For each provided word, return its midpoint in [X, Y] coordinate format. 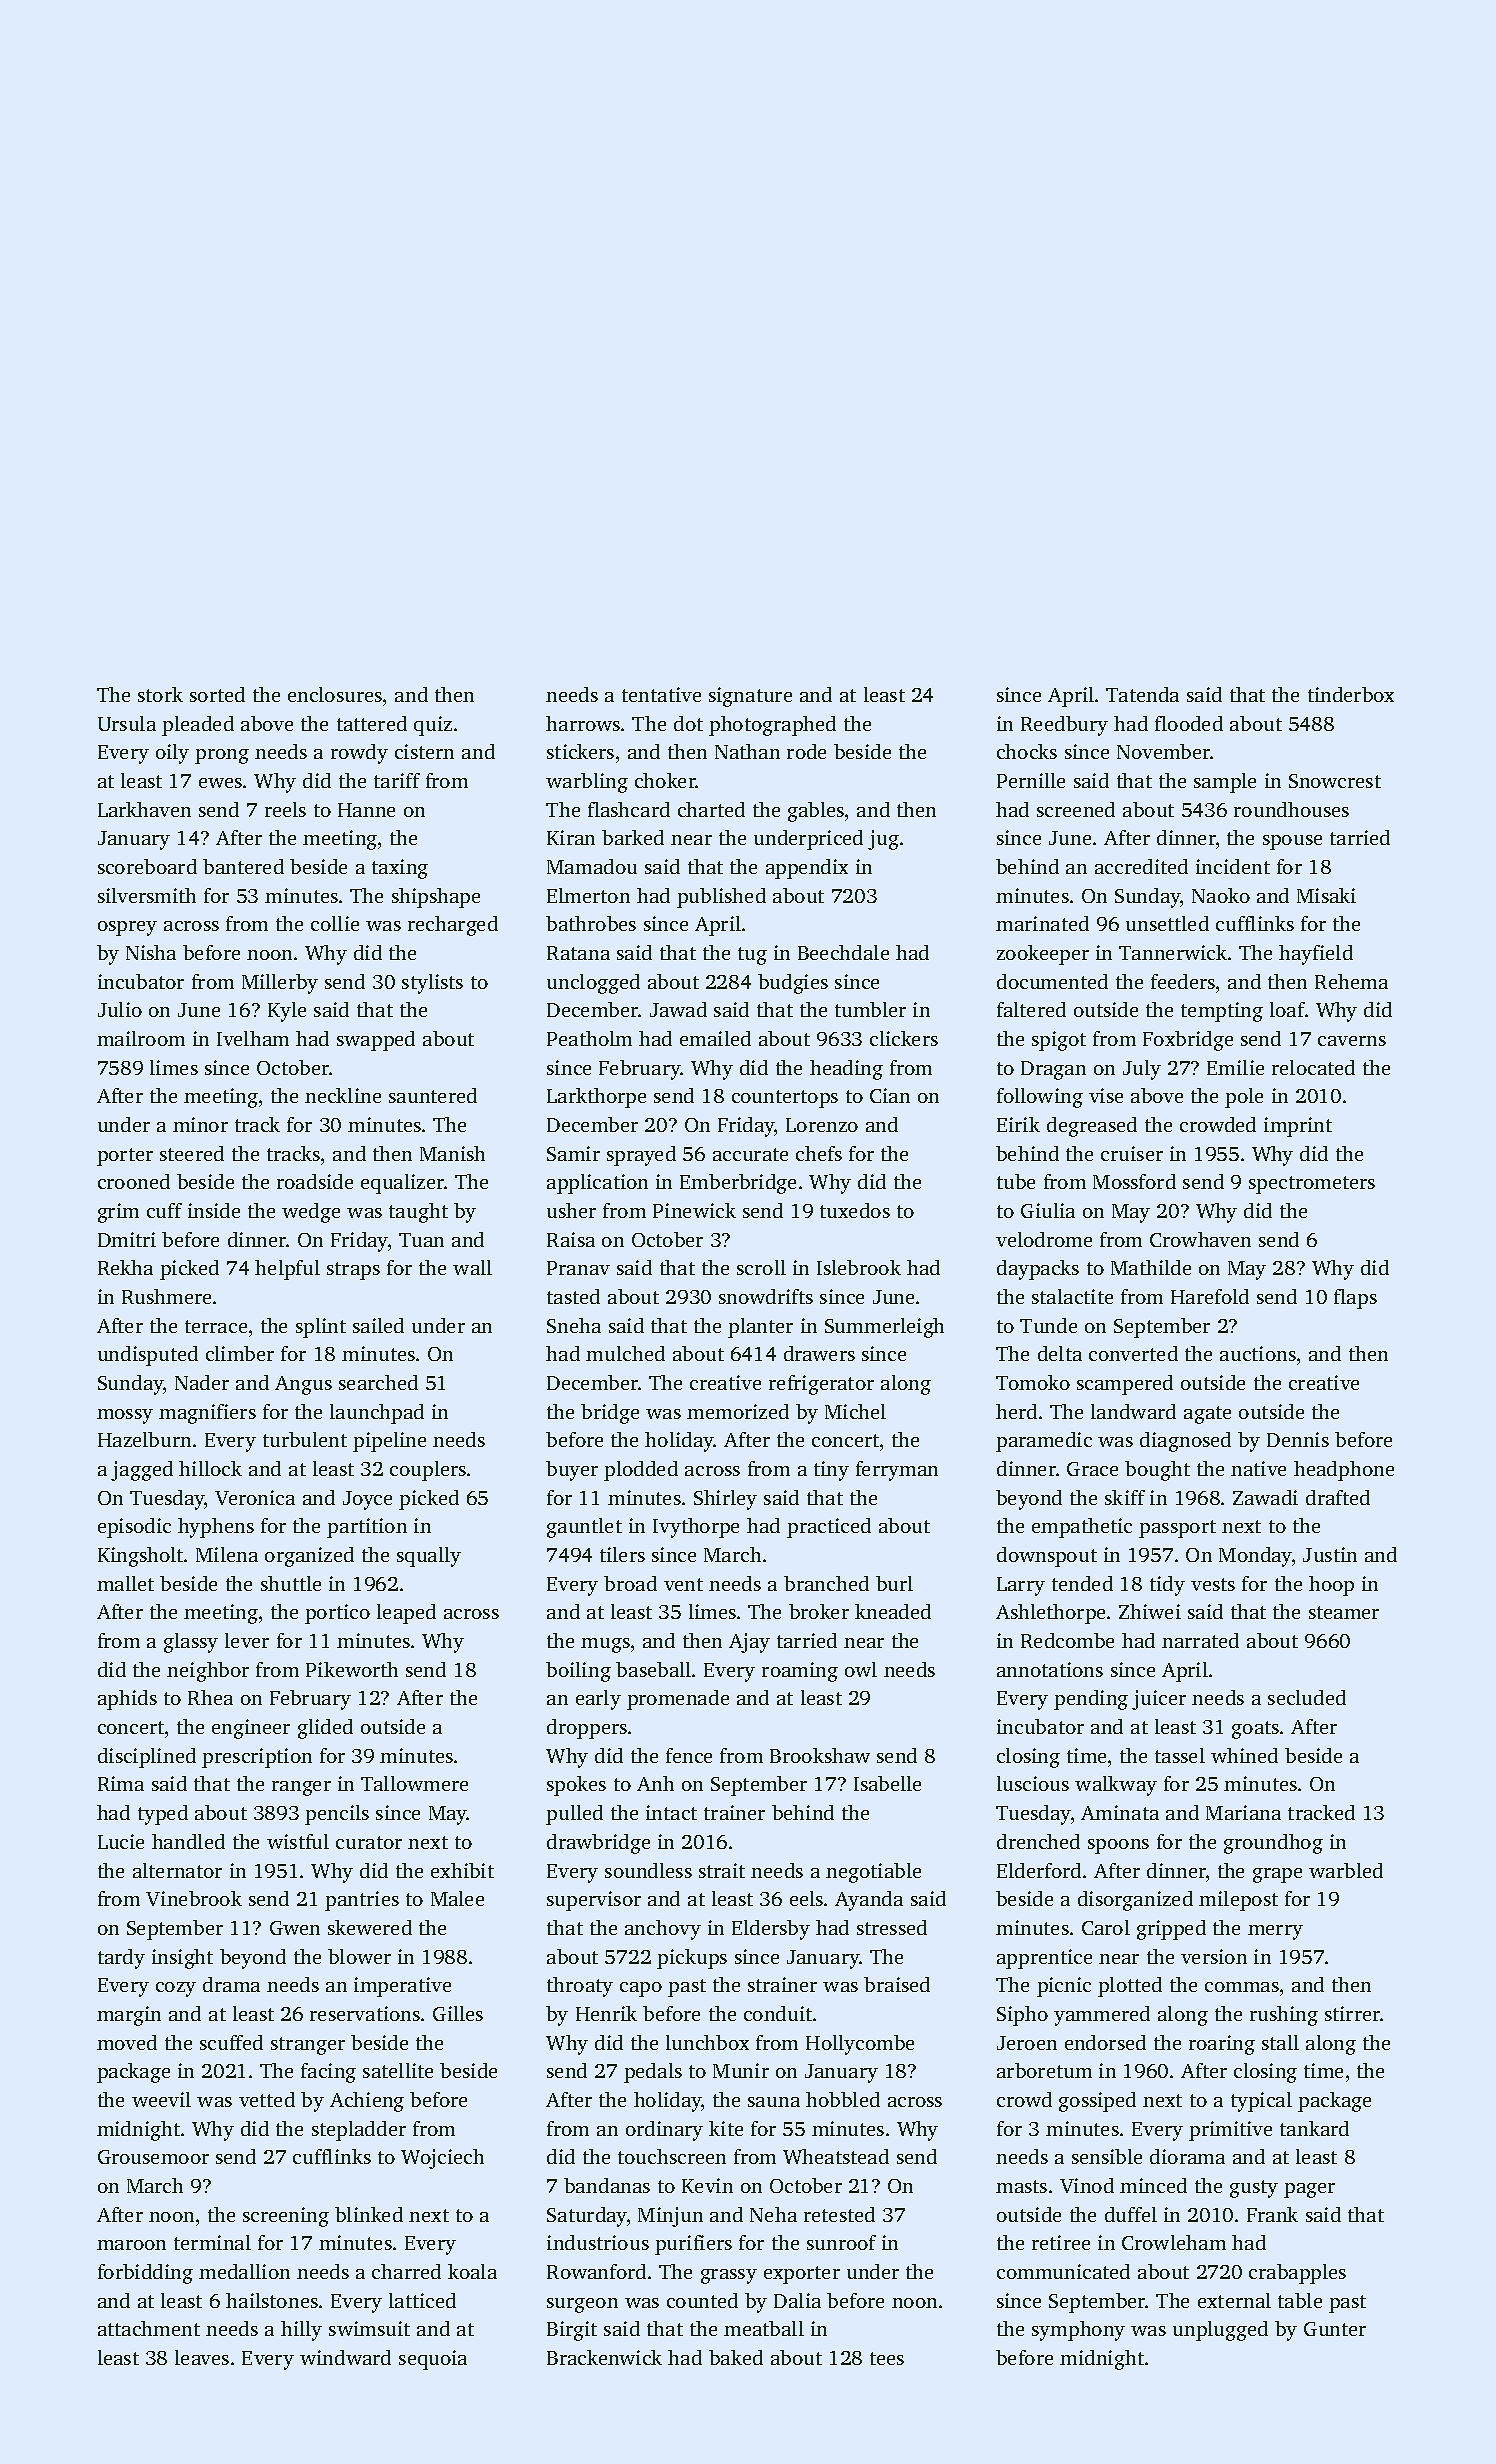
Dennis [1298, 1439]
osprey [127, 928]
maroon [131, 2245]
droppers [587, 1729]
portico [337, 1614]
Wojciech [442, 2159]
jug [883, 840]
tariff [397, 780]
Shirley [725, 1500]
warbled [1346, 1870]
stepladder [359, 2131]
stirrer [1352, 2013]
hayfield [1316, 955]
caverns [1352, 1041]
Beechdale [843, 952]
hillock [210, 1468]
